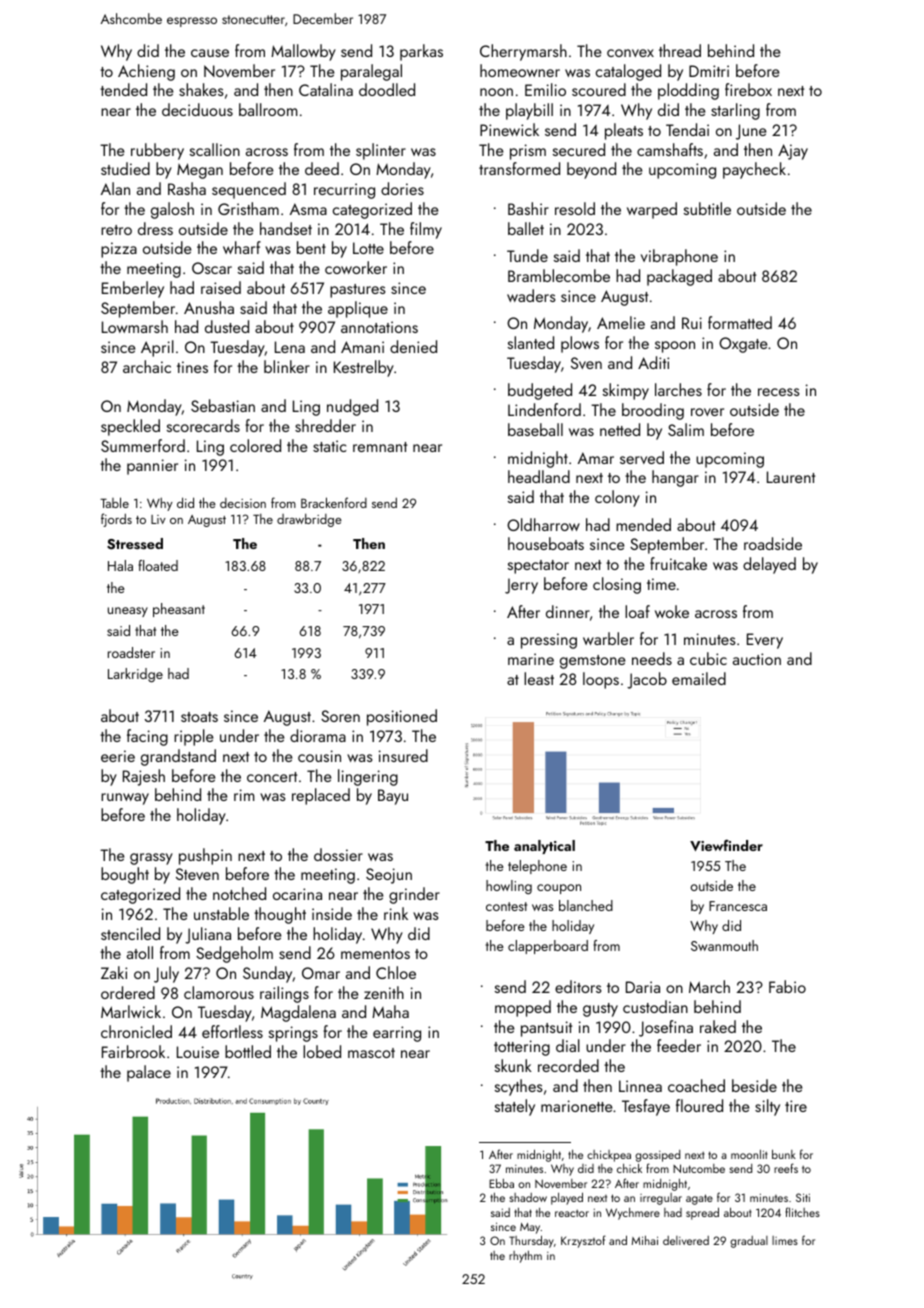 The width and height of the screenshot is (924, 1308). Describe the element at coordinates (242, 247) in the screenshot. I see `wharf` at that location.
